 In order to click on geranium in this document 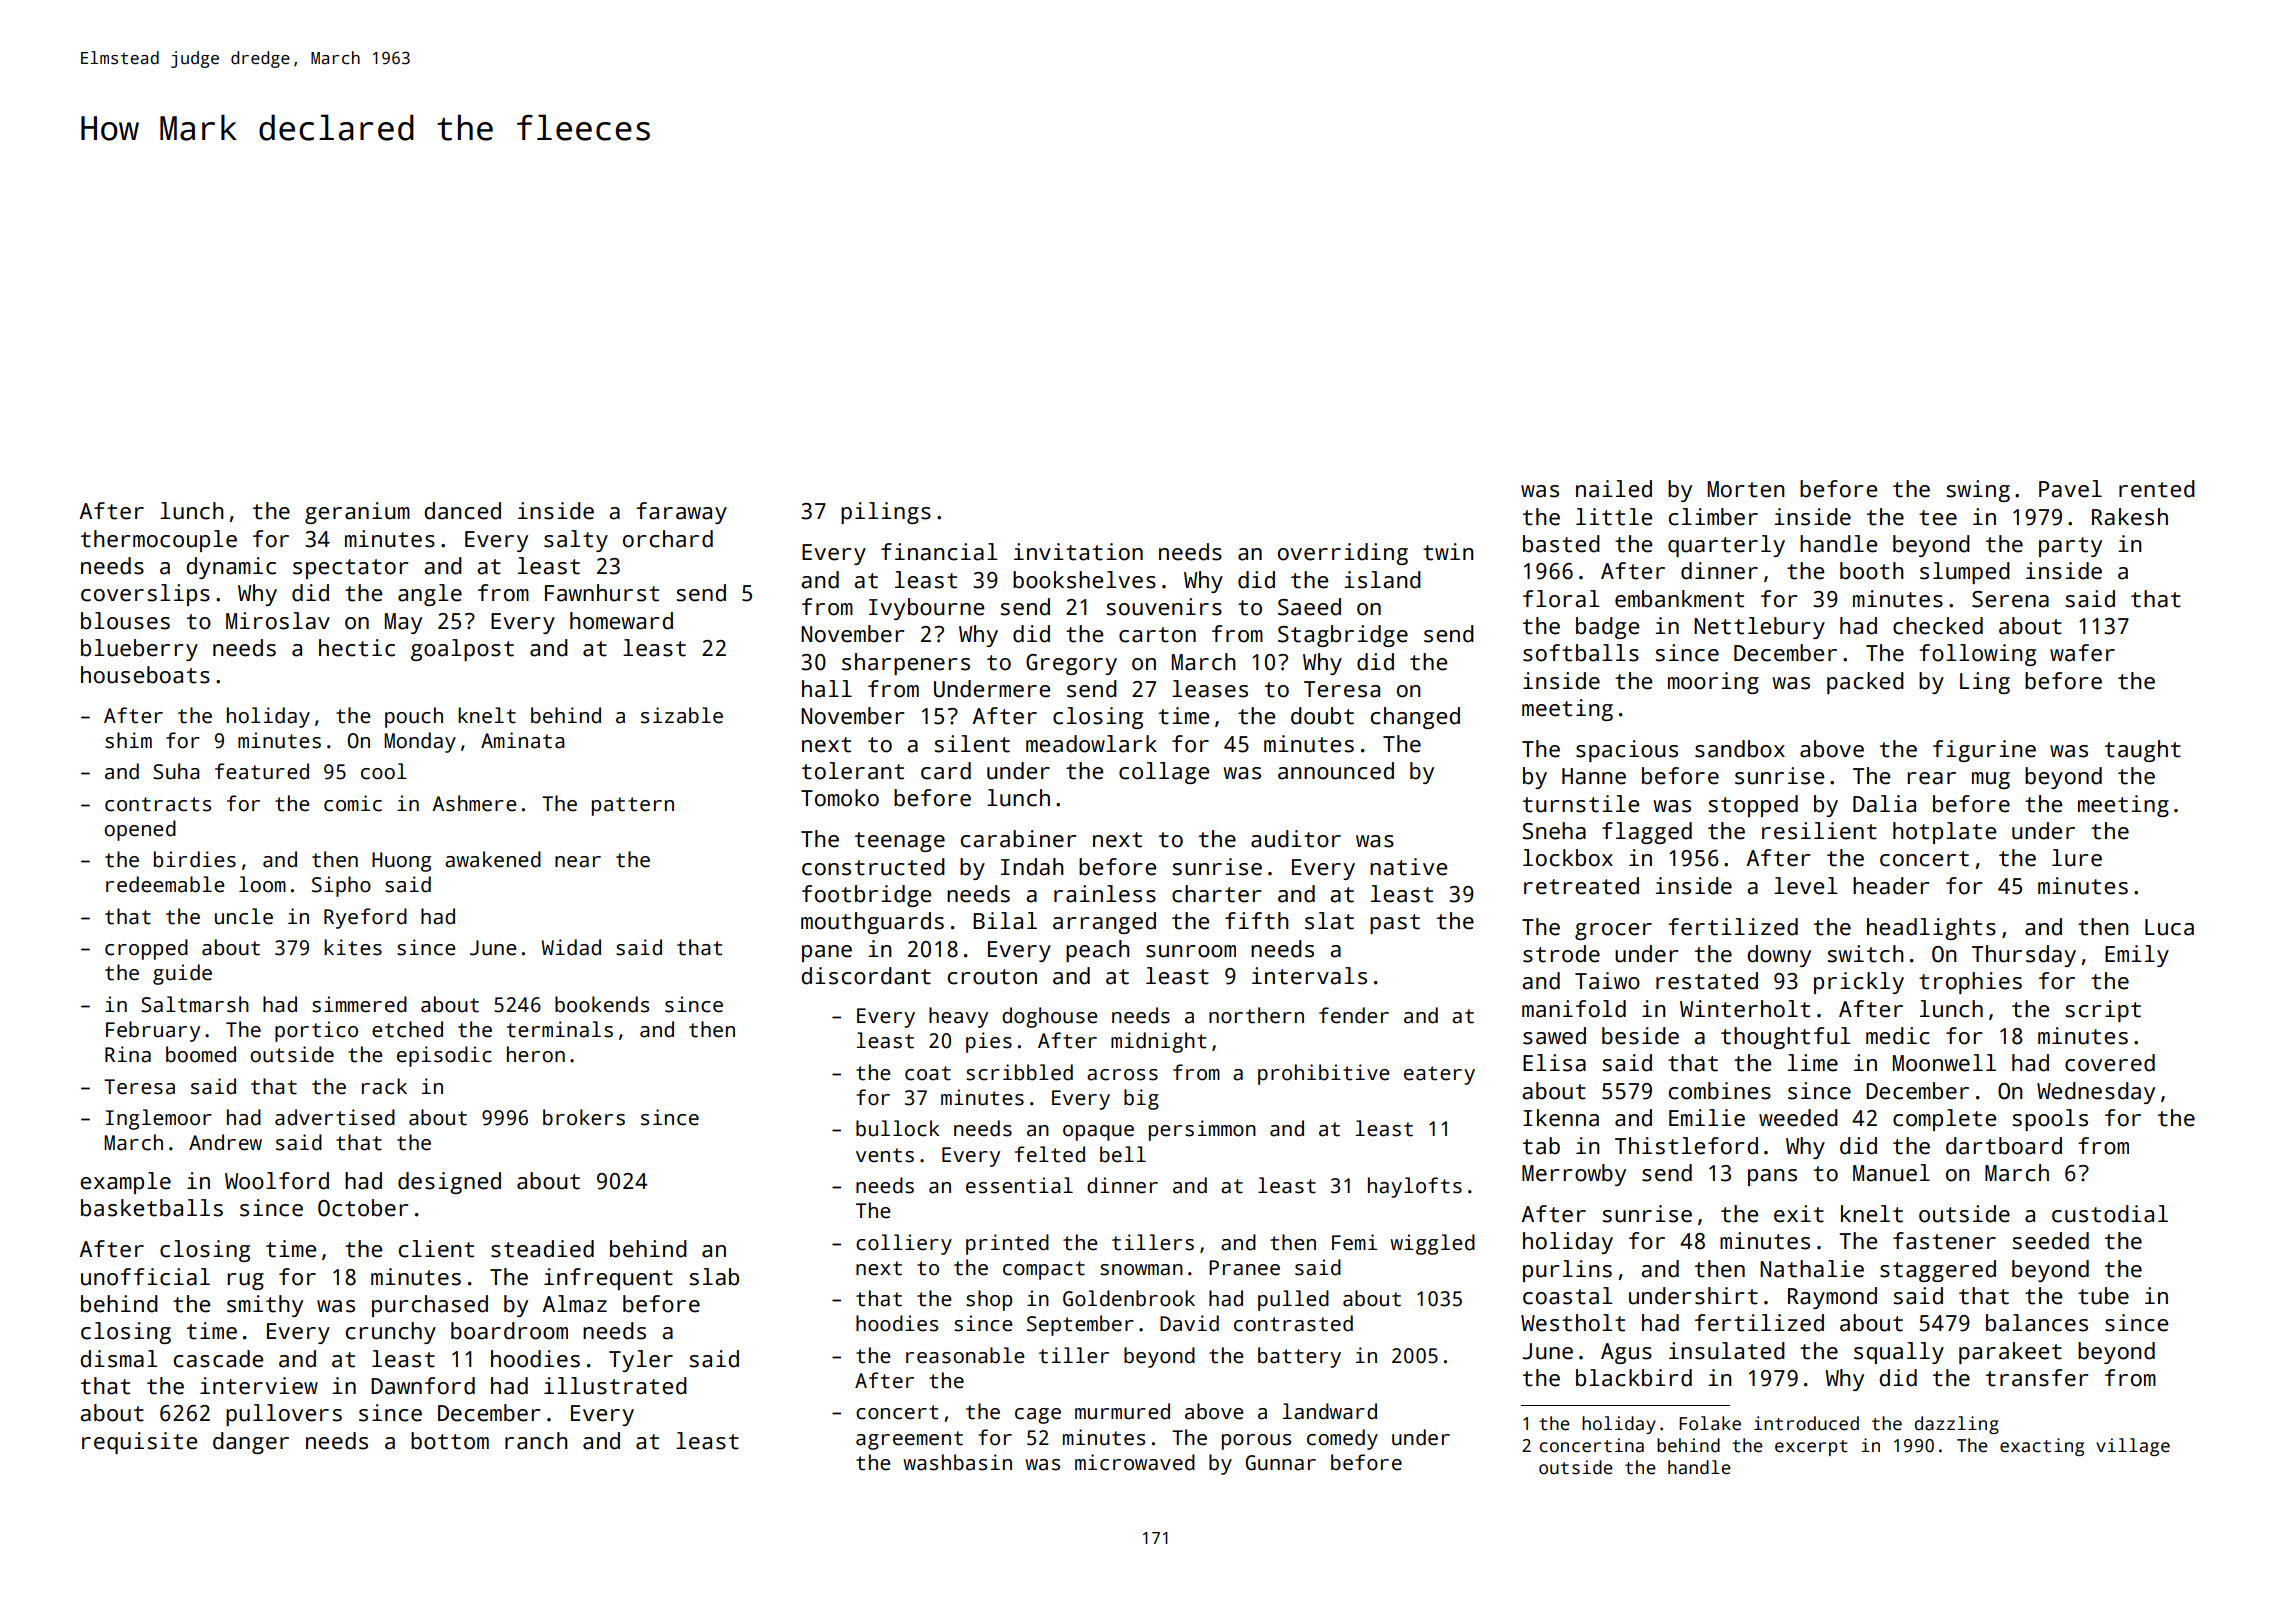, I will do `click(357, 513)`.
